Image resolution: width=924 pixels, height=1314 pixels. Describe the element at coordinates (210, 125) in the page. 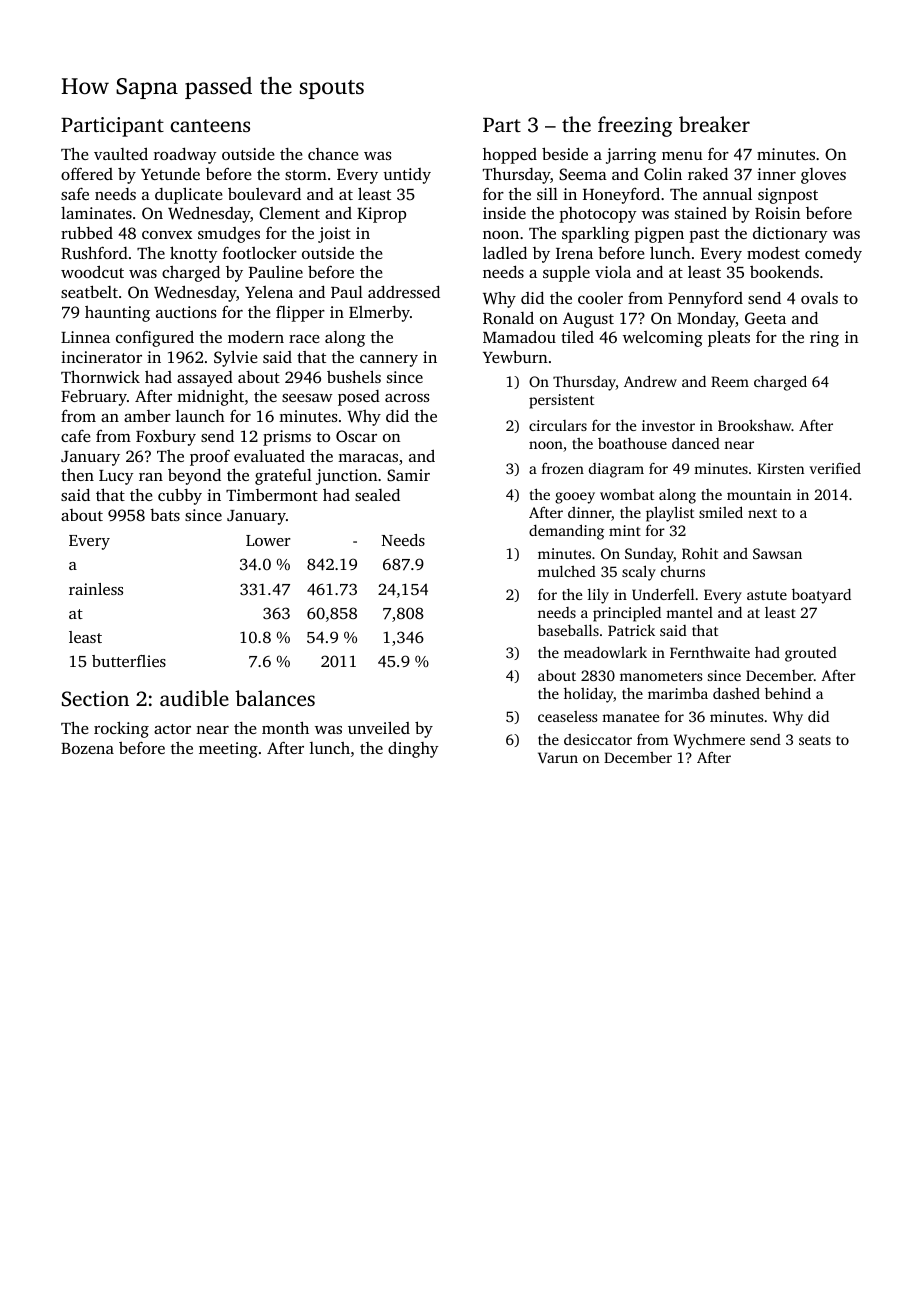

I see `canteens` at that location.
